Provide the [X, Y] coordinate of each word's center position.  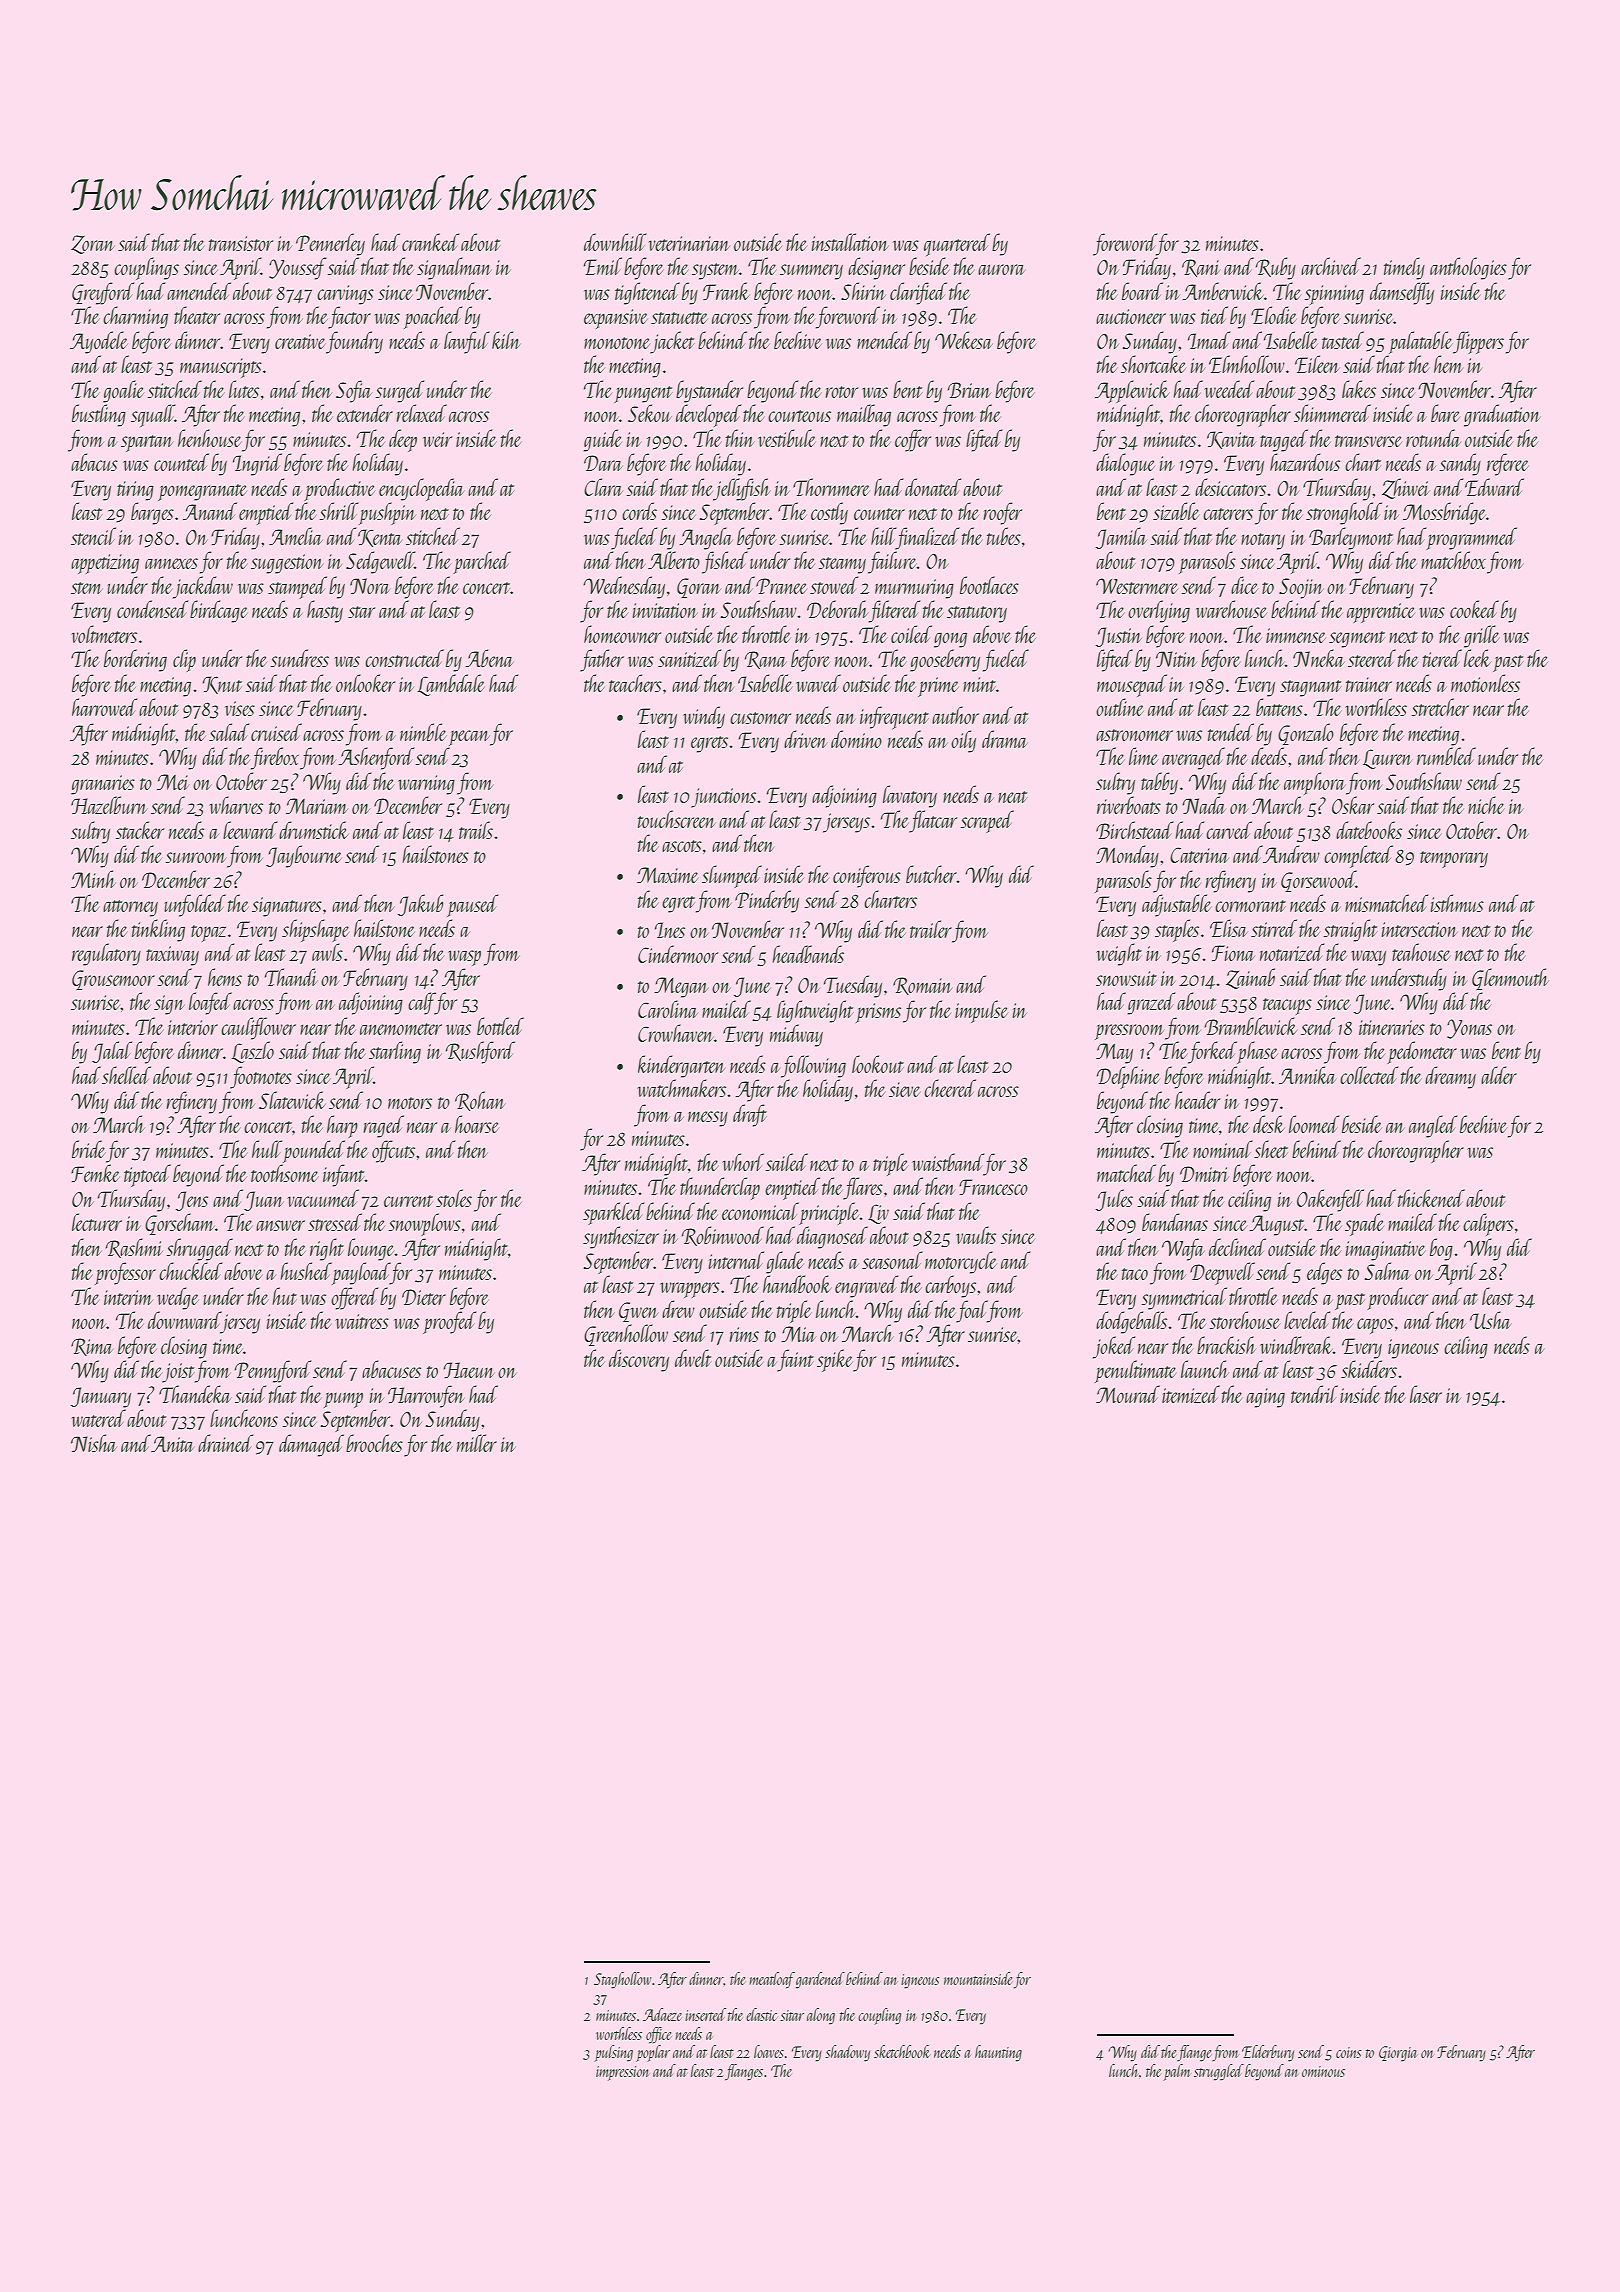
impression [622, 2073]
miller [477, 1443]
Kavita [1231, 440]
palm [1177, 2072]
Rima [92, 1347]
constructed [404, 658]
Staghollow [622, 1980]
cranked [430, 242]
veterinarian [689, 243]
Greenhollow [626, 1335]
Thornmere [831, 487]
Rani [1201, 268]
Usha [1490, 1320]
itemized [1191, 1394]
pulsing [614, 2053]
